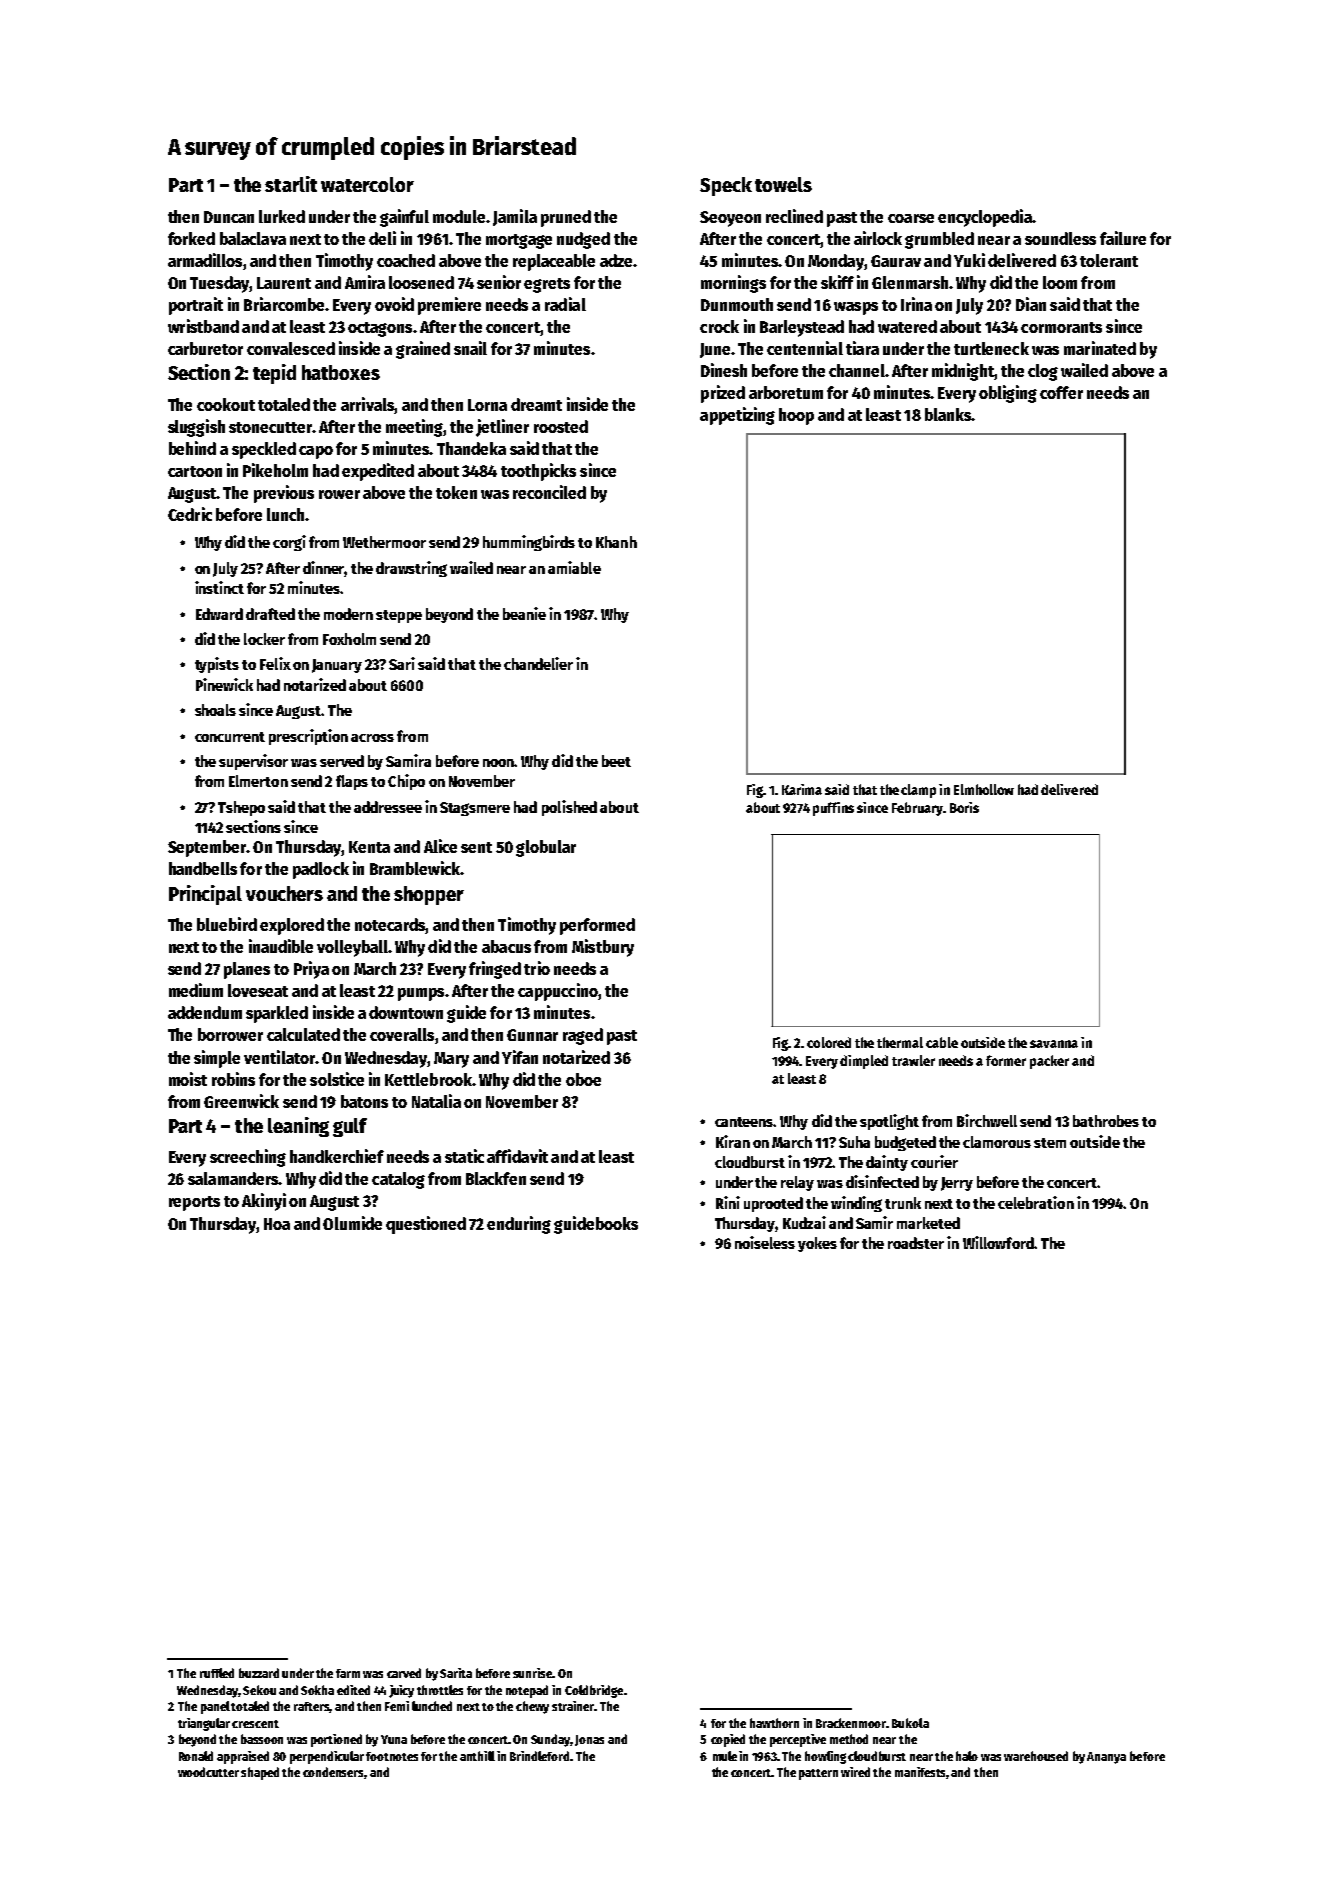  What do you see at coordinates (1123, 238) in the page?
I see `failure` at bounding box center [1123, 238].
